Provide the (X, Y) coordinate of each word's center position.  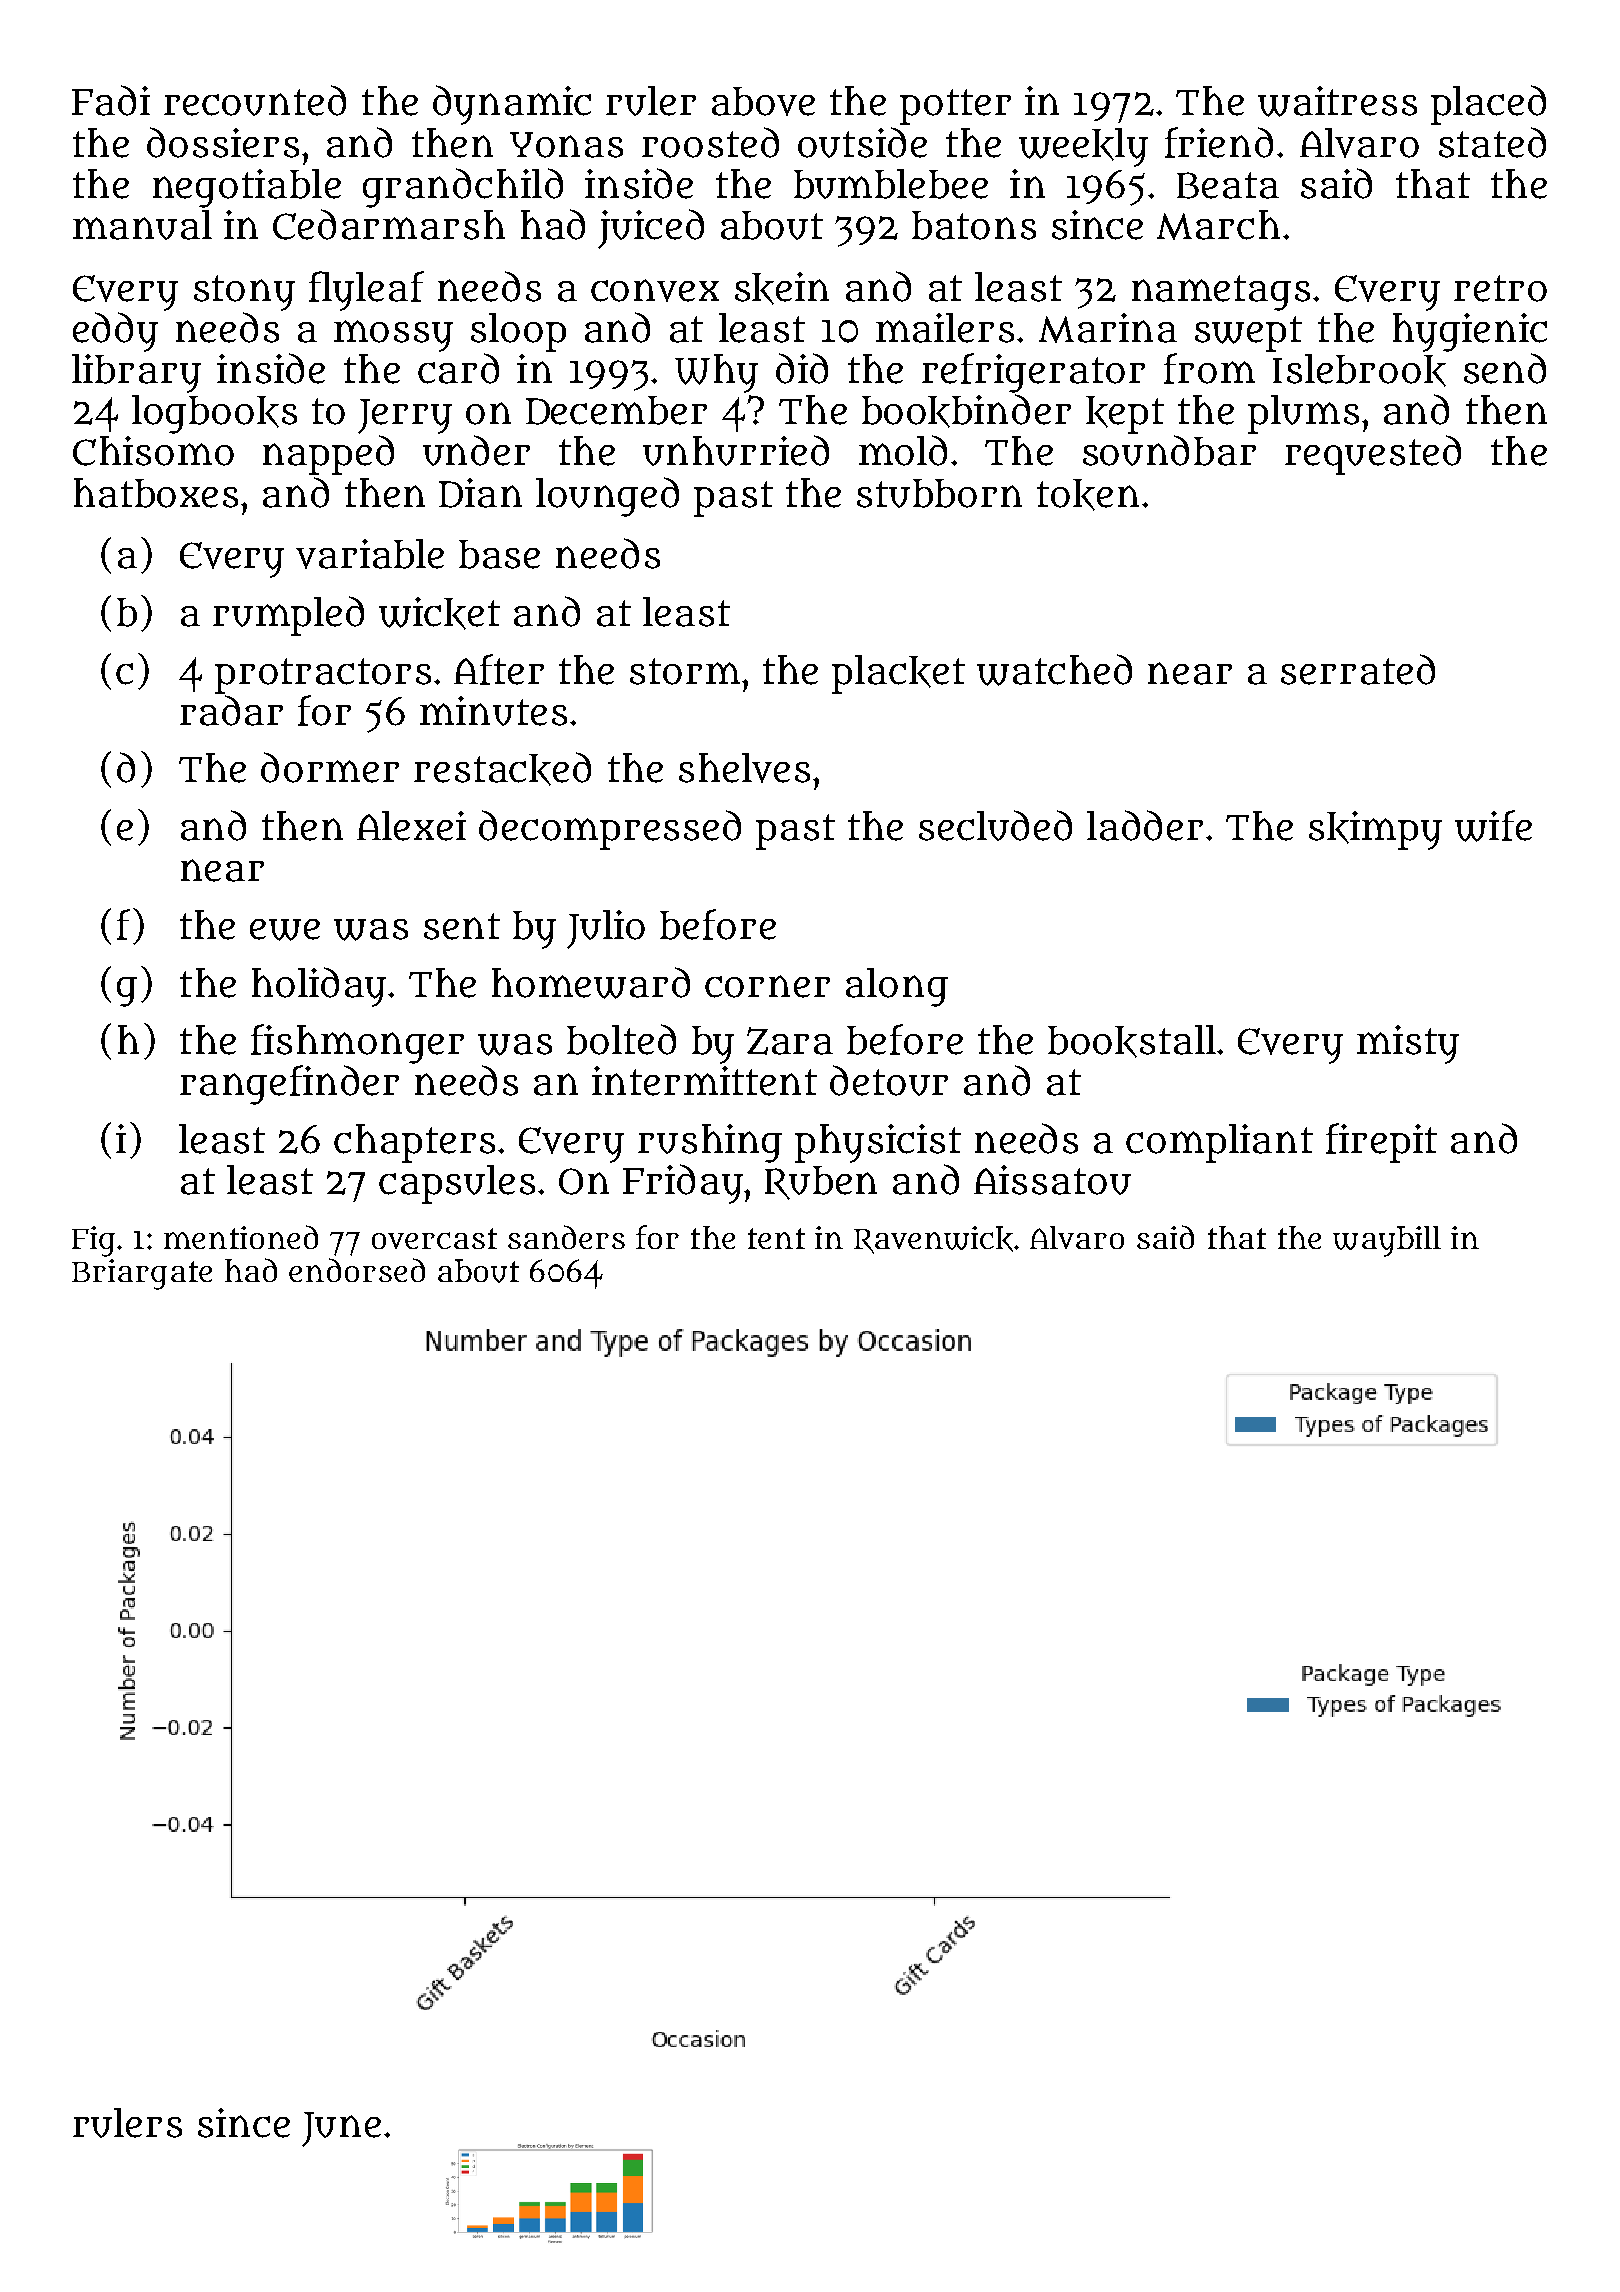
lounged (607, 497)
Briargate (142, 1274)
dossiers (223, 142)
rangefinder (289, 1085)
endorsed (357, 1270)
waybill (1387, 1241)
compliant (1219, 1143)
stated (1492, 142)
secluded (995, 825)
